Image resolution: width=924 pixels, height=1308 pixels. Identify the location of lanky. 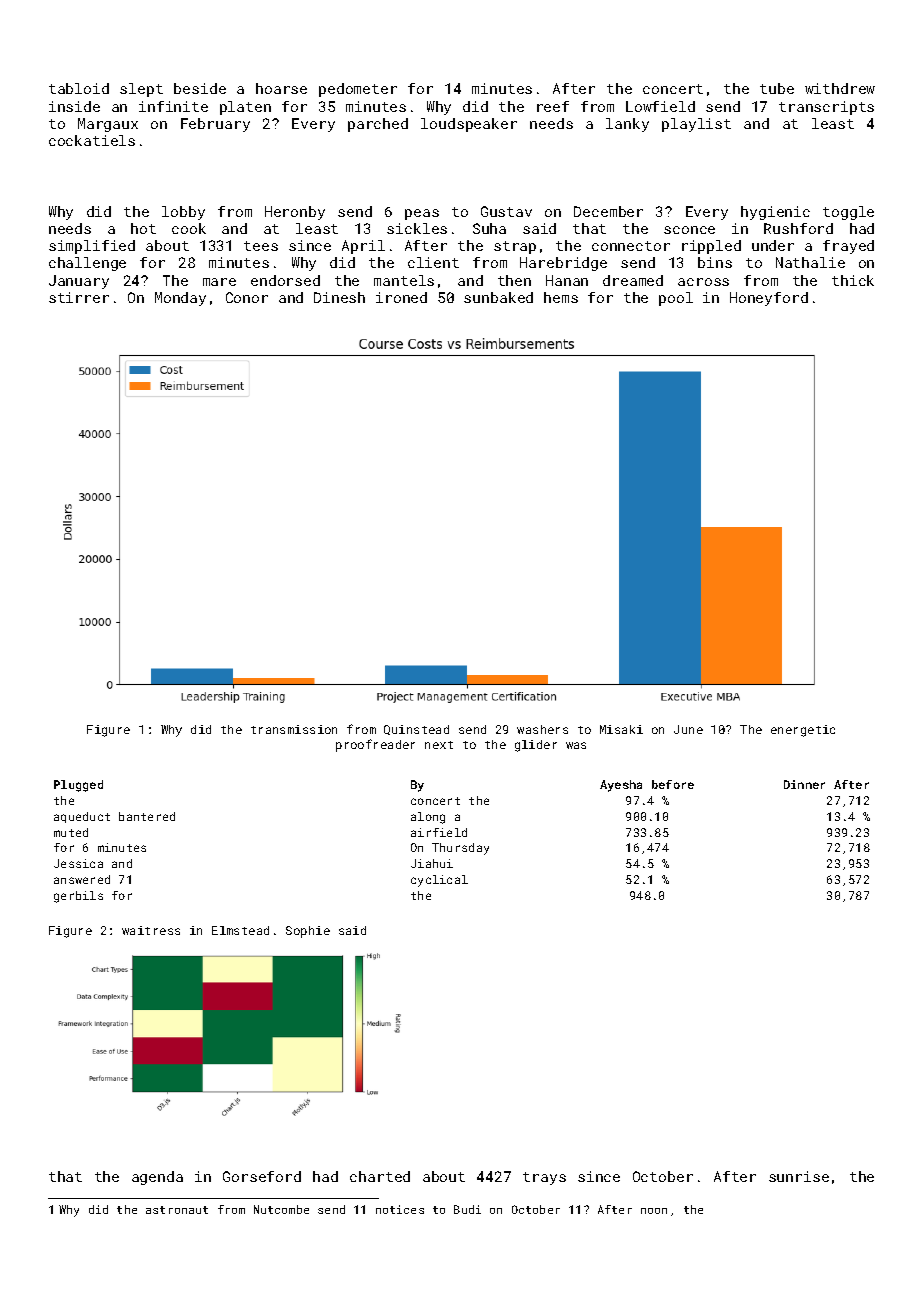
(627, 125).
